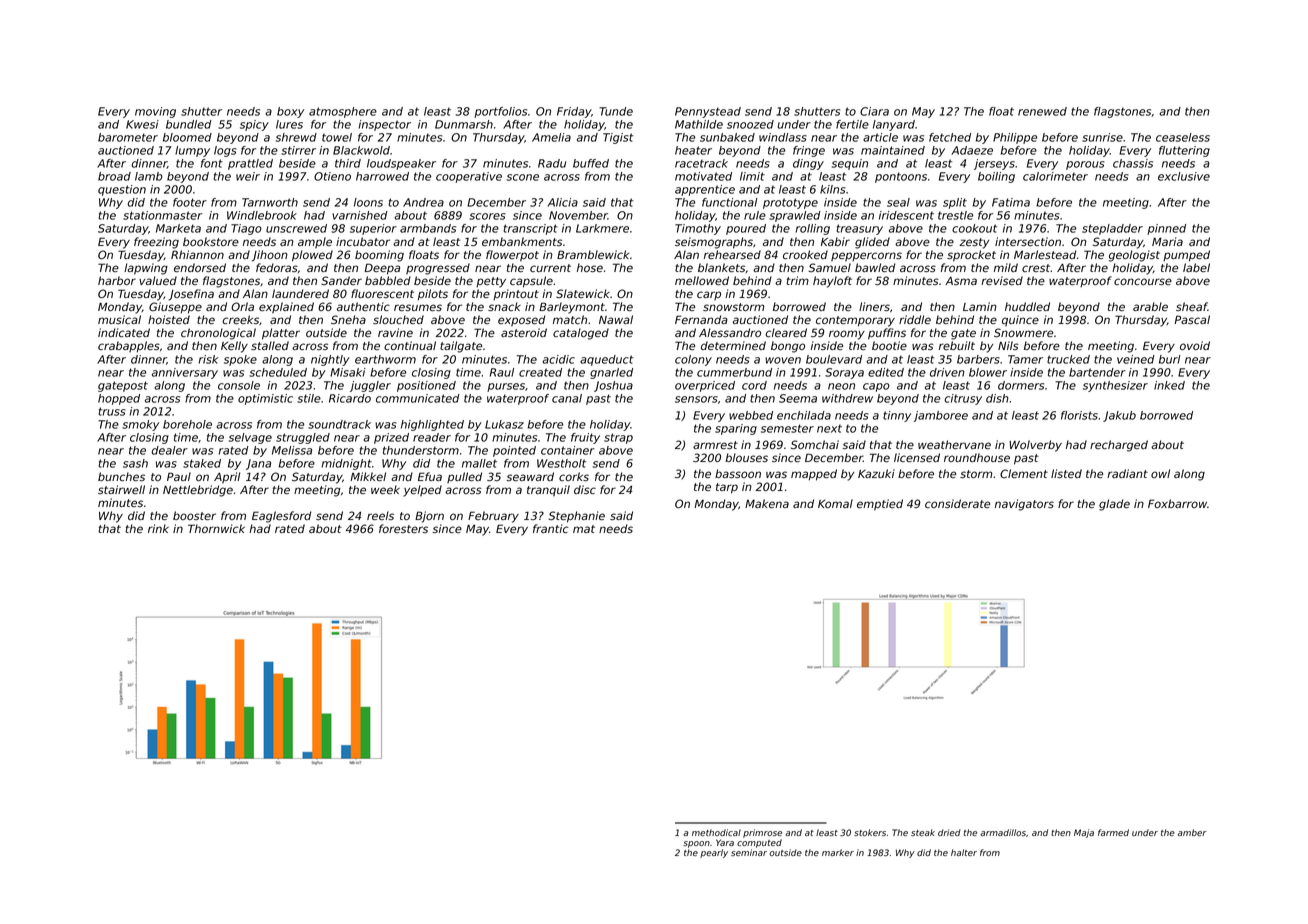 Image resolution: width=1308 pixels, height=924 pixels. Describe the element at coordinates (835, 503) in the screenshot. I see `Komal` at that location.
